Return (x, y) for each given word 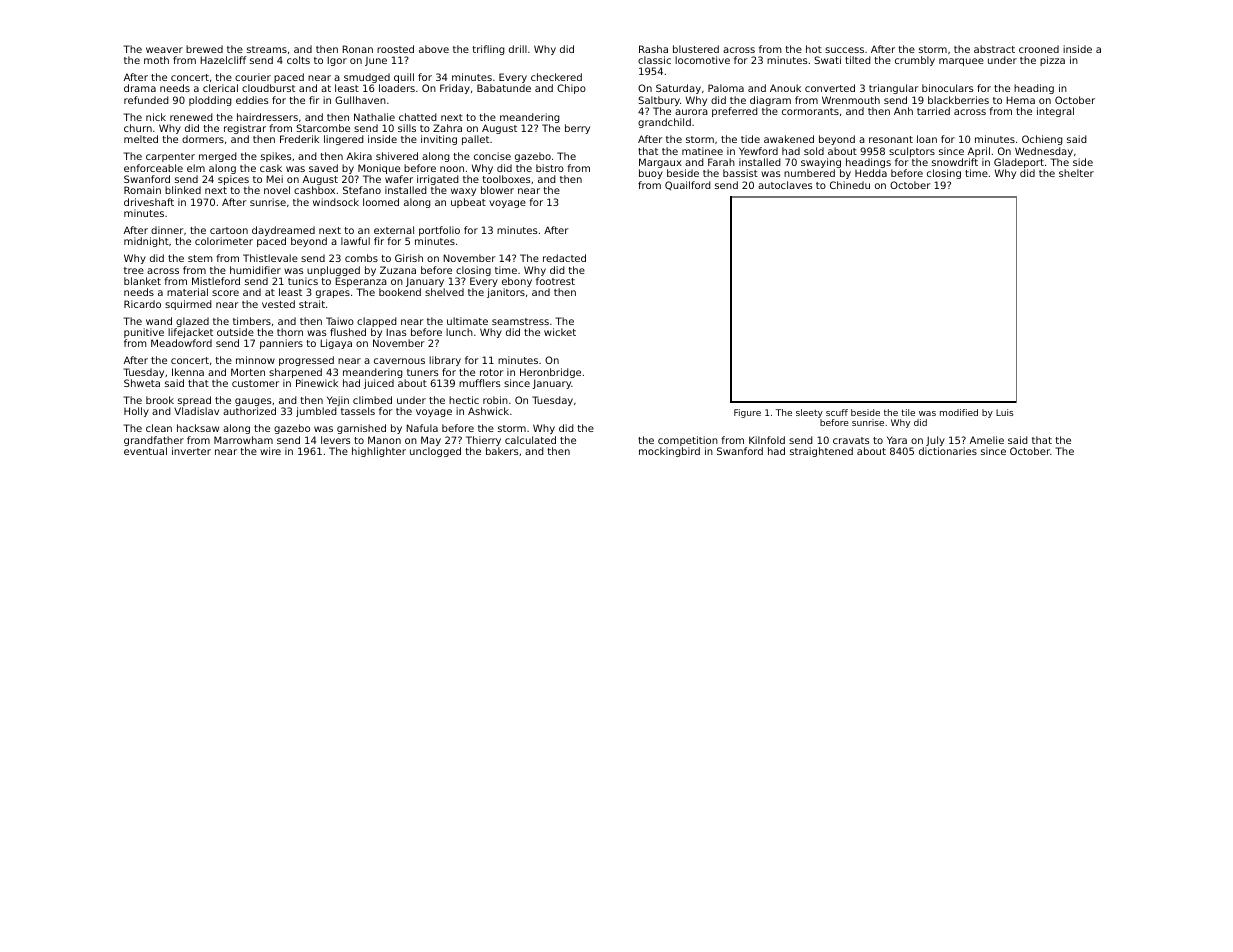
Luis (1004, 412)
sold (814, 151)
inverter (191, 451)
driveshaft (149, 202)
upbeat (468, 203)
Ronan (357, 49)
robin (495, 400)
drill (518, 49)
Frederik (299, 139)
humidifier (255, 270)
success (844, 50)
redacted (564, 258)
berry (577, 129)
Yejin (338, 401)
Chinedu (850, 185)
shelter (1076, 173)
